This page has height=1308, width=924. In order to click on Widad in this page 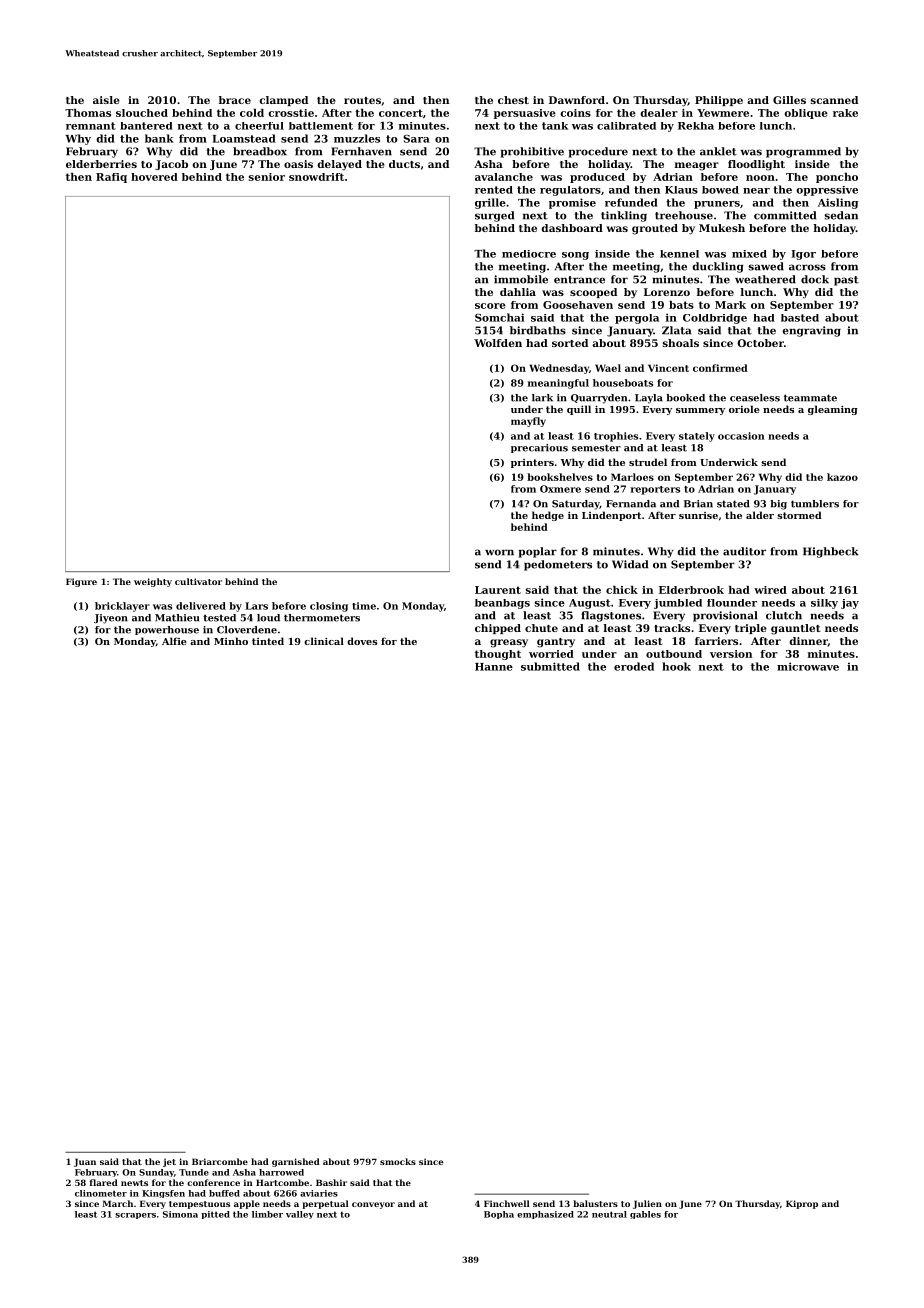, I will do `click(630, 564)`.
